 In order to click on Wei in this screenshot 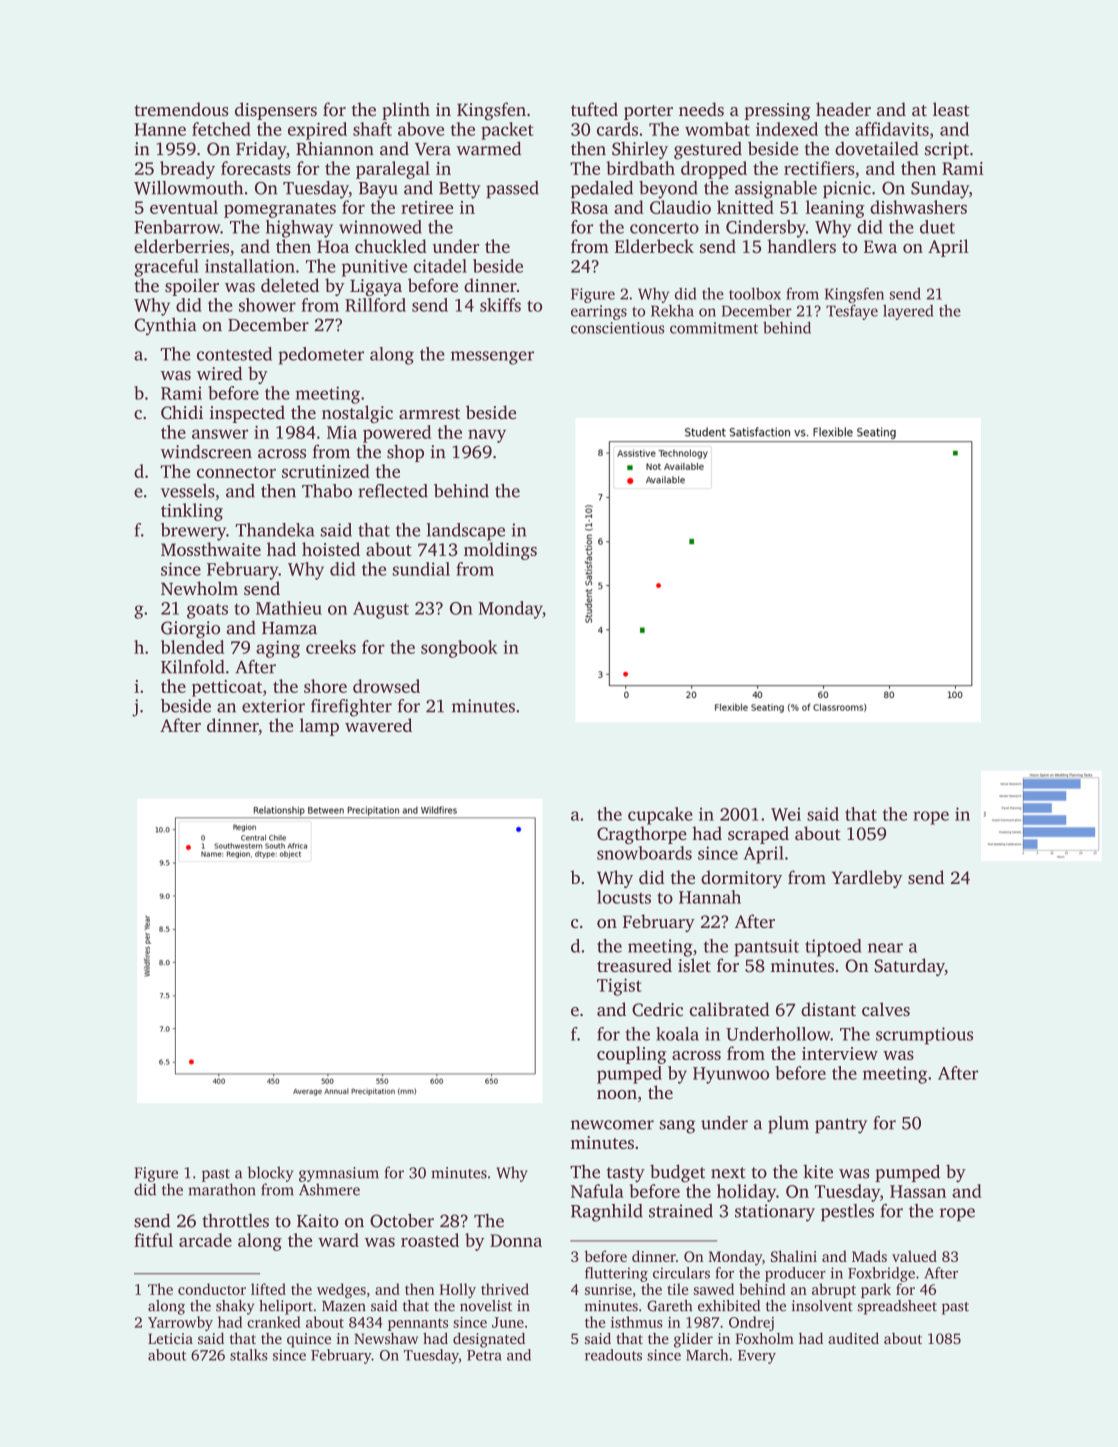, I will do `click(786, 814)`.
